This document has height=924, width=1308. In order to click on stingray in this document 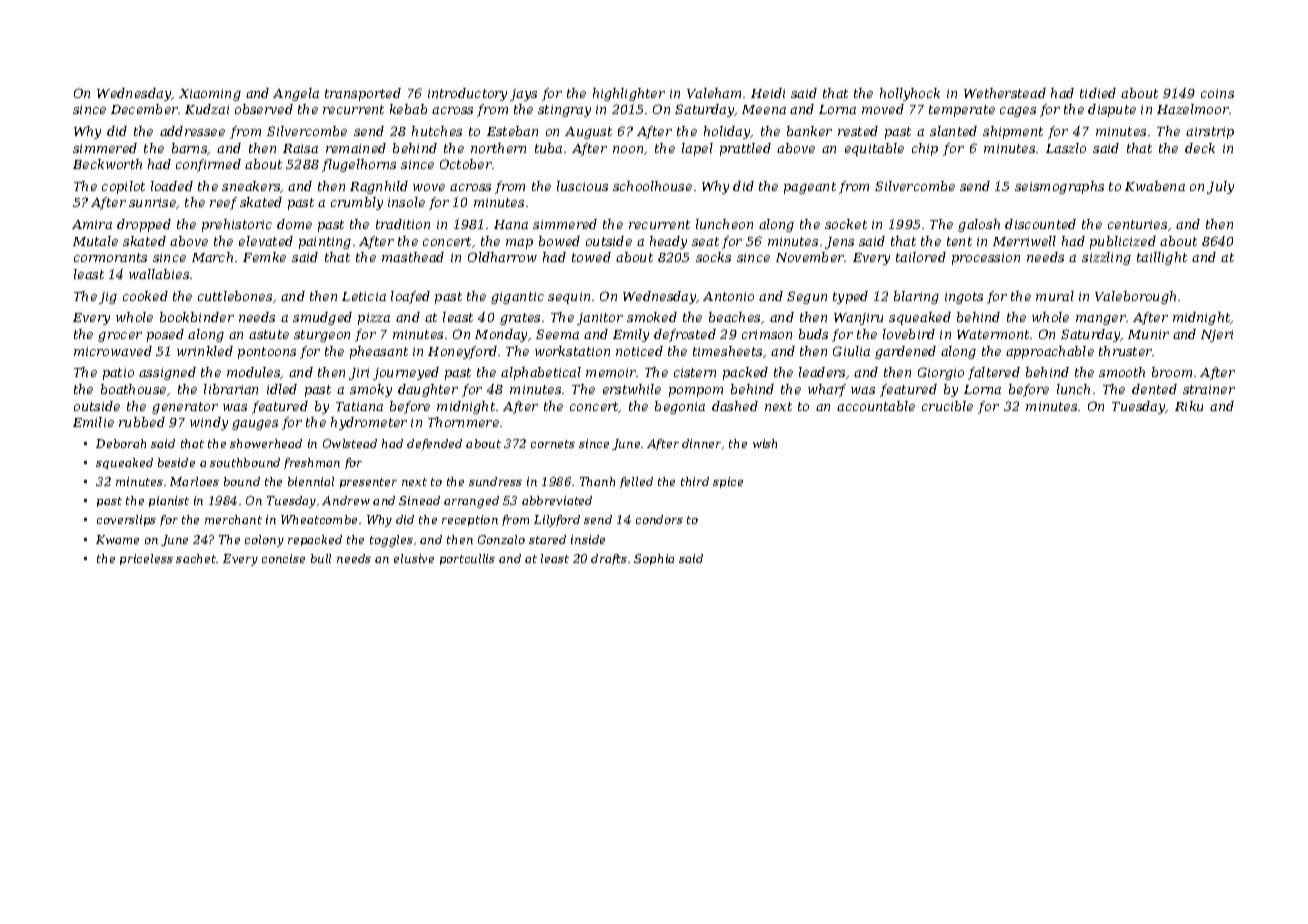, I will do `click(564, 111)`.
